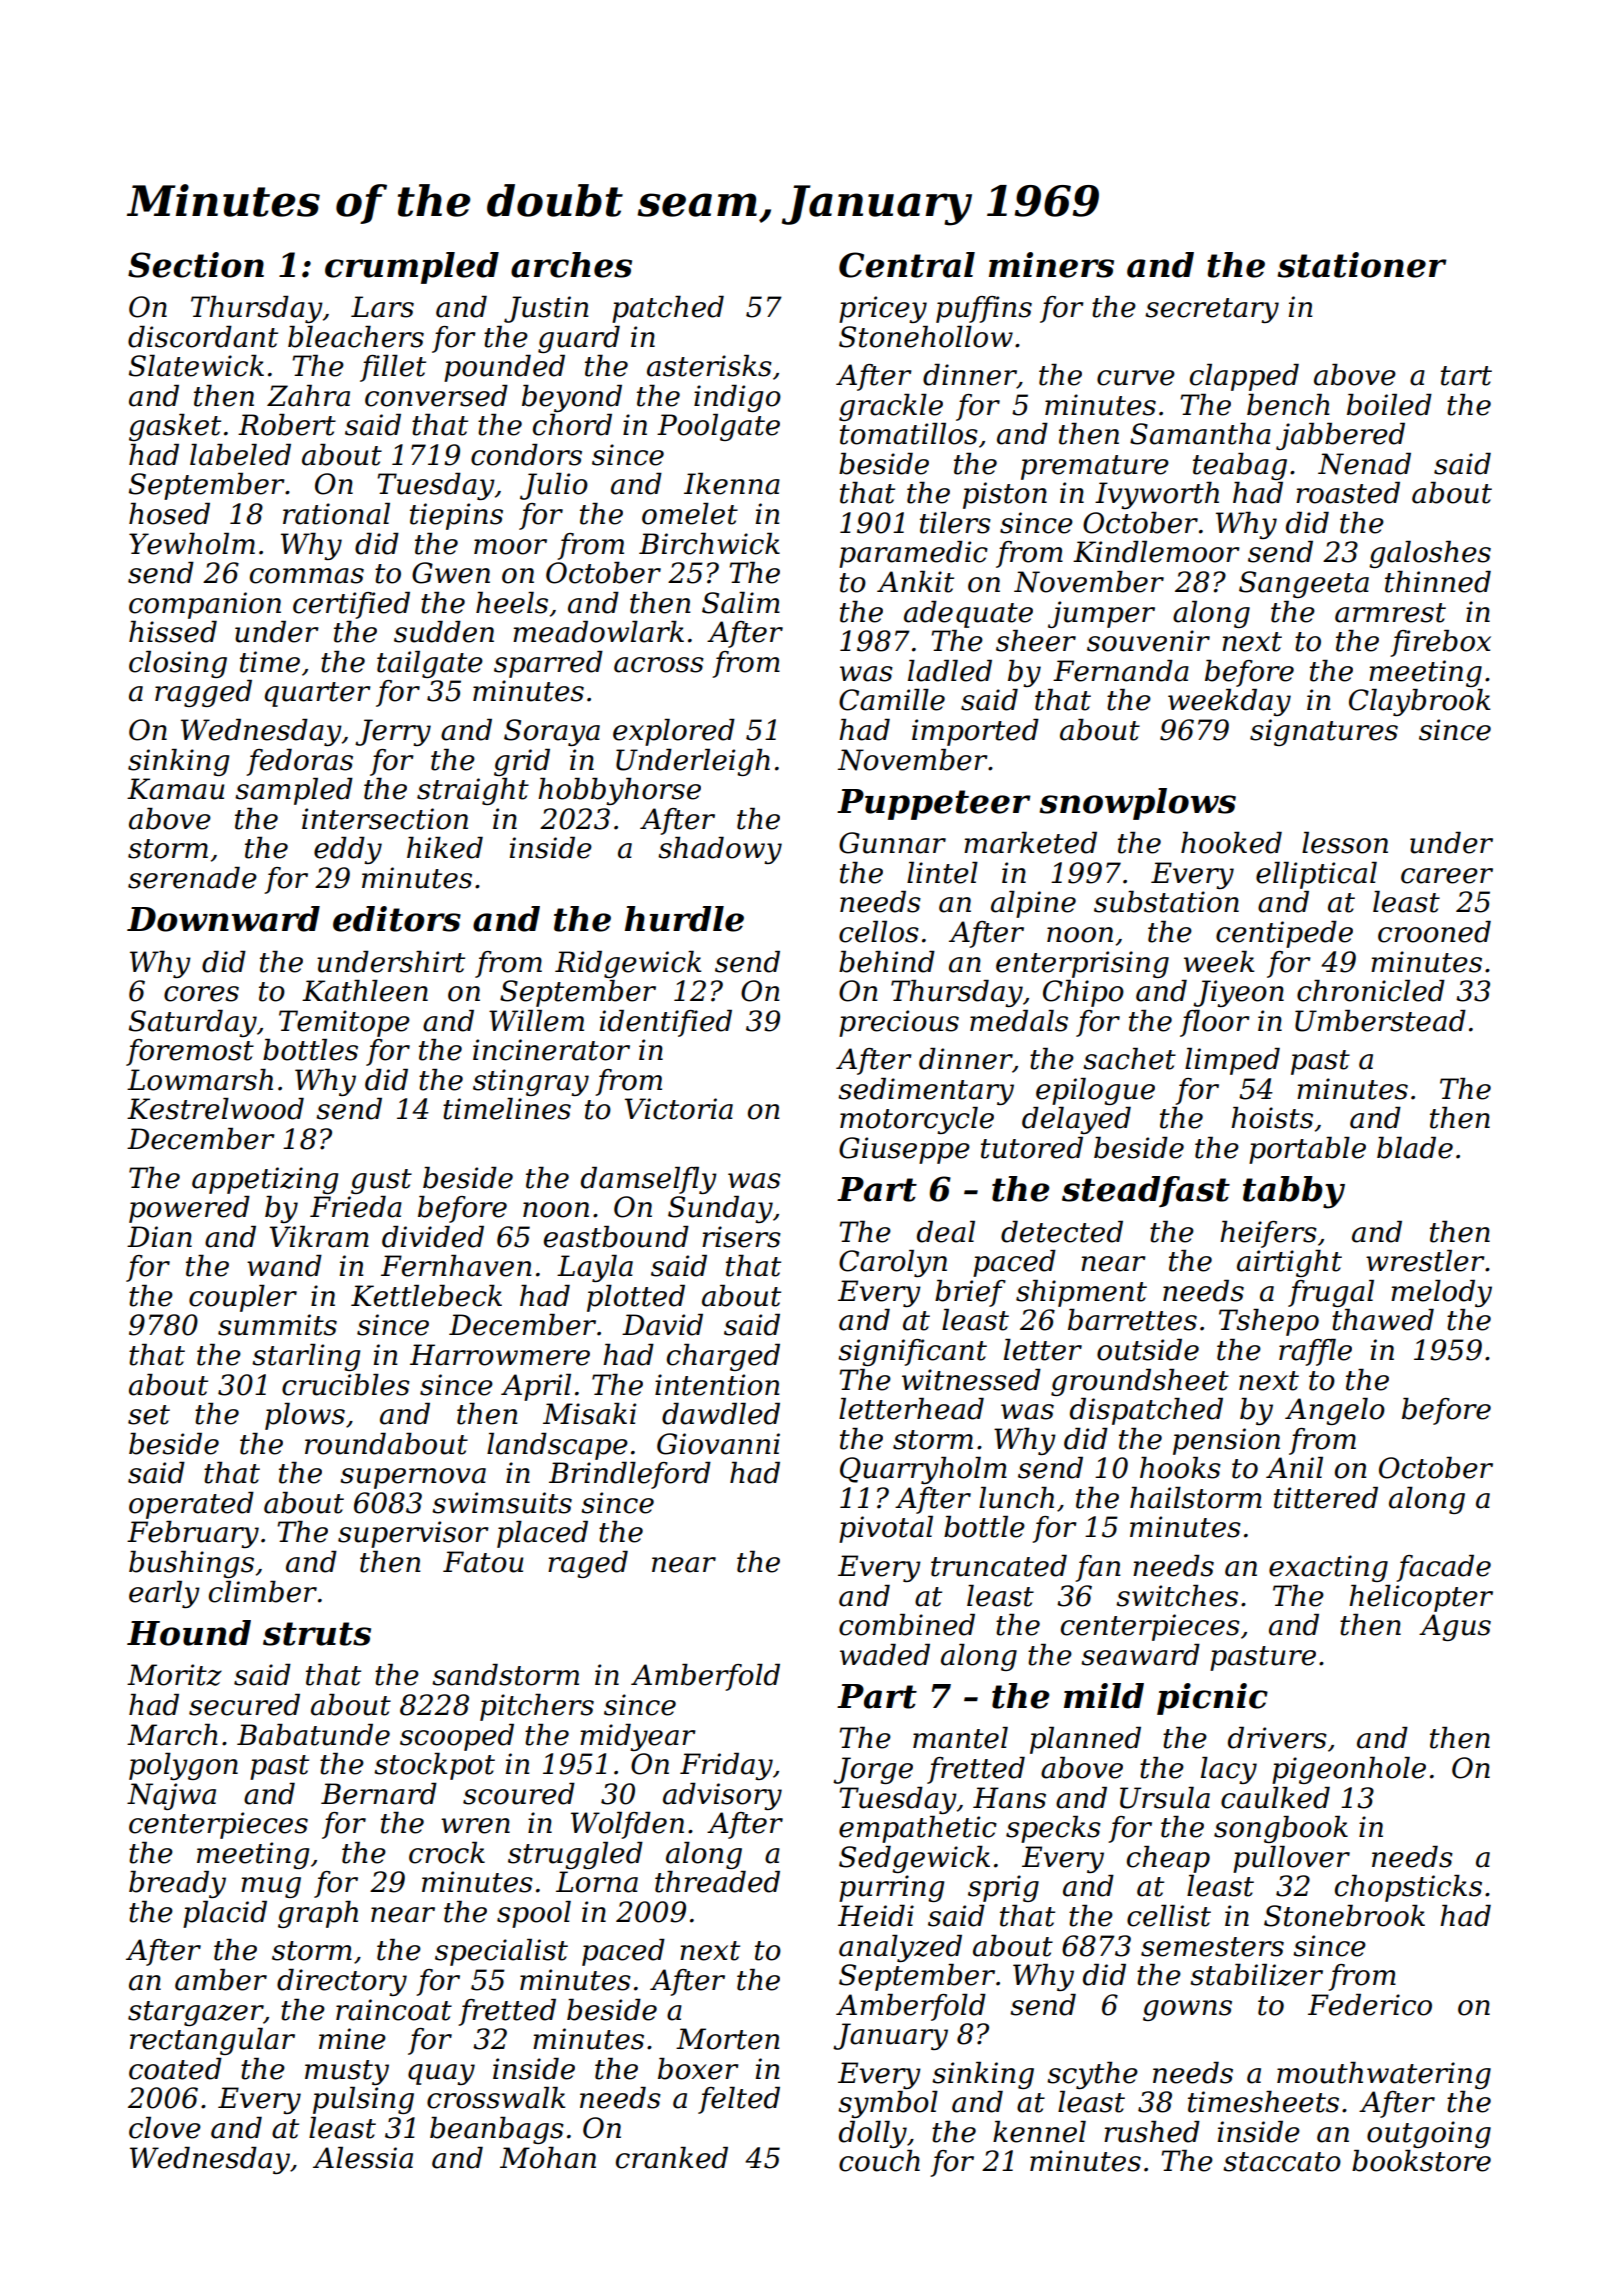 The image size is (1620, 2292). I want to click on helicopter, so click(1421, 1598).
